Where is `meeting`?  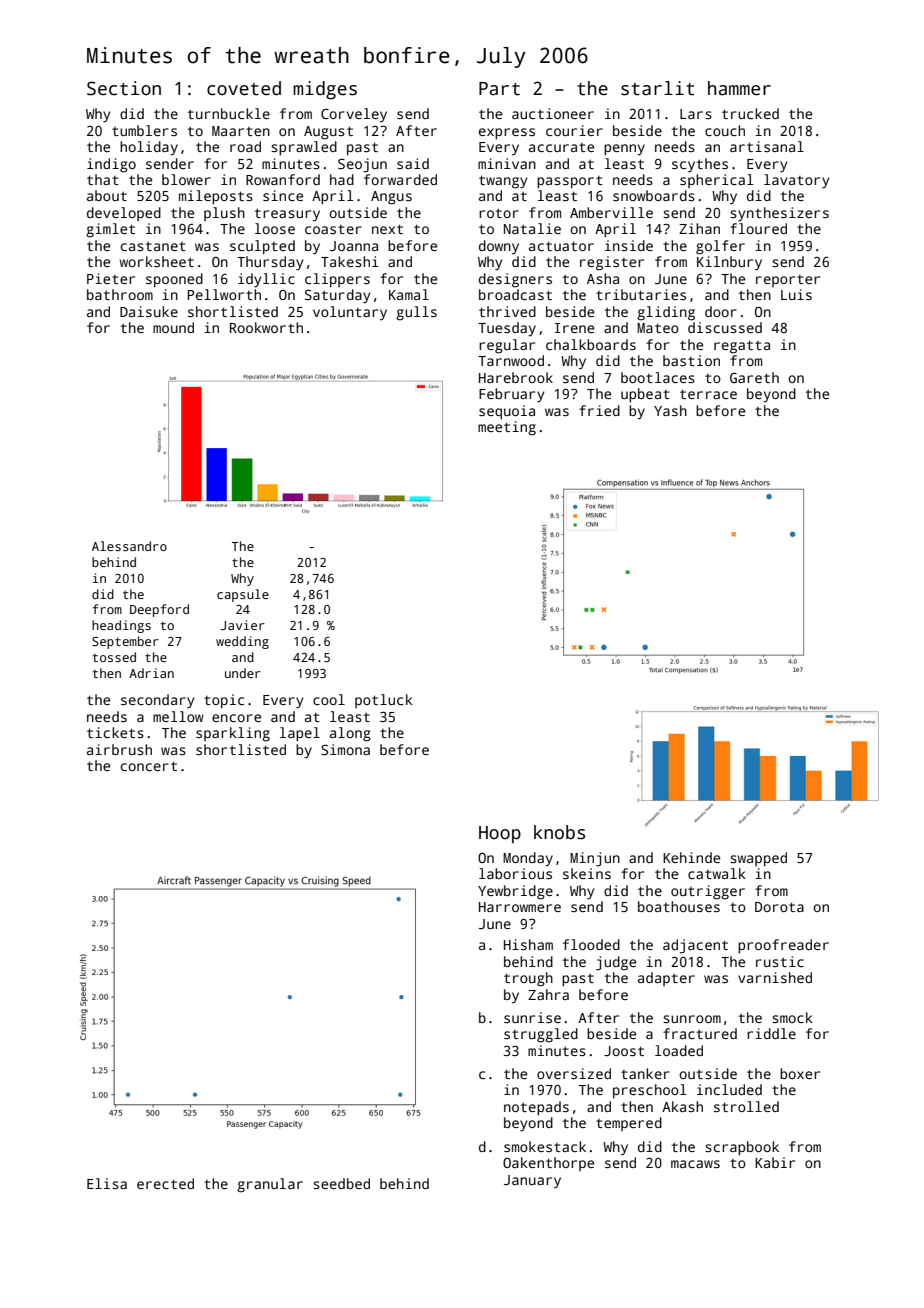
meeting is located at coordinates (507, 428).
